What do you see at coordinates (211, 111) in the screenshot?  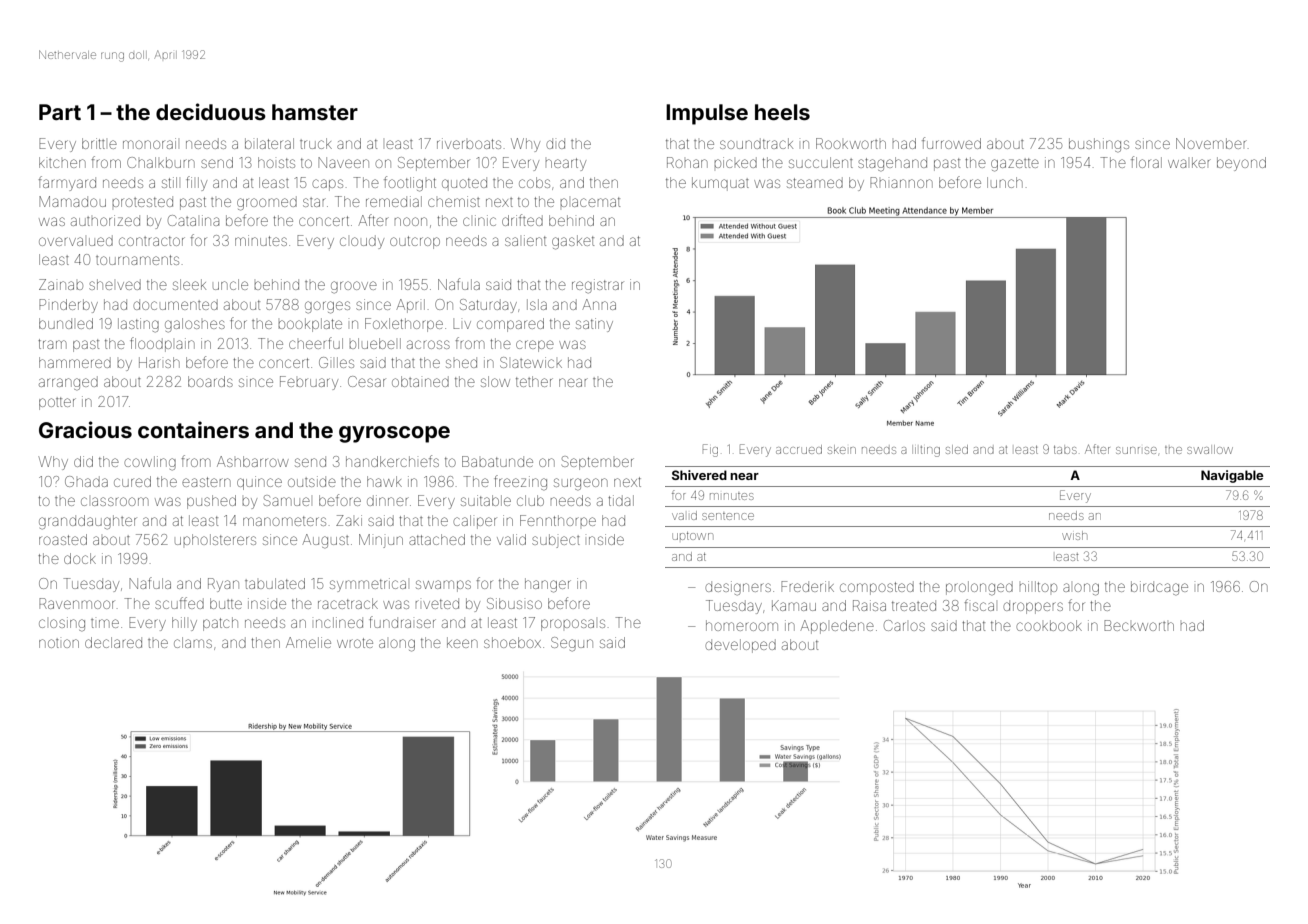 I see `deciduous` at bounding box center [211, 111].
